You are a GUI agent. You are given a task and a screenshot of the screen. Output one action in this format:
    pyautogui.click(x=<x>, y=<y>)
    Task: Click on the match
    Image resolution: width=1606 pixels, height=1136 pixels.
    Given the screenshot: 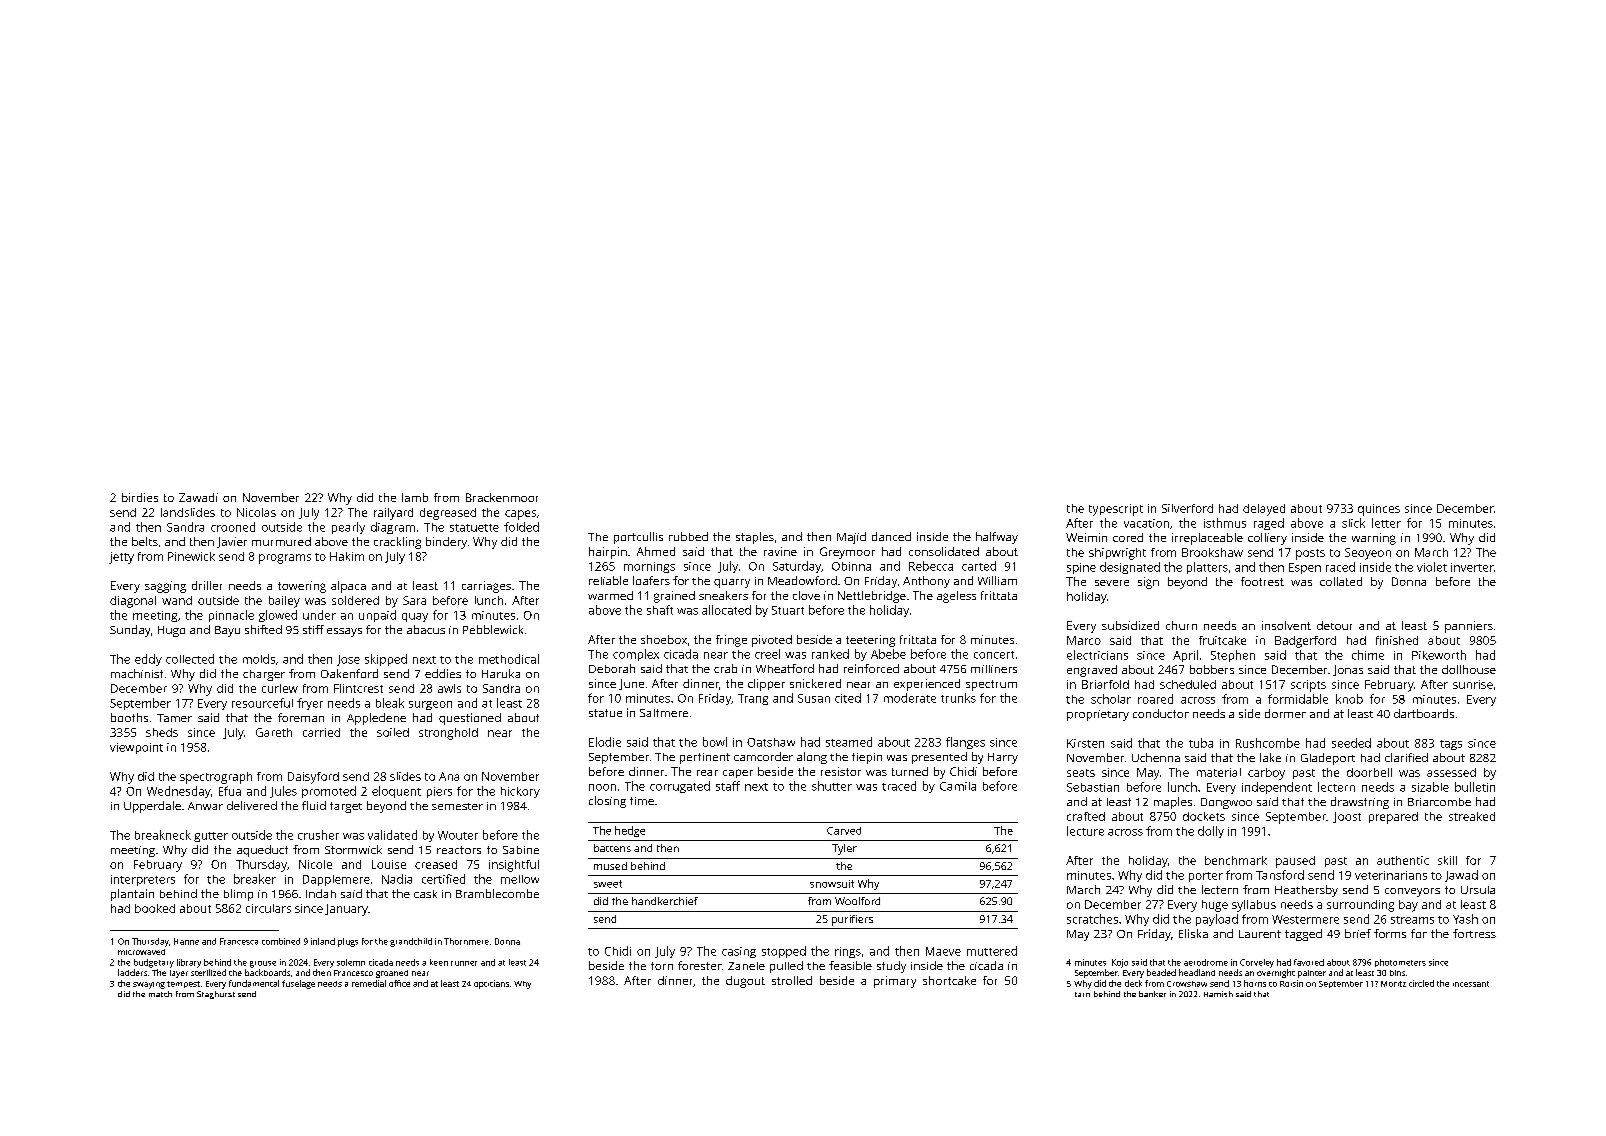 What is the action you would take?
    pyautogui.click(x=160, y=994)
